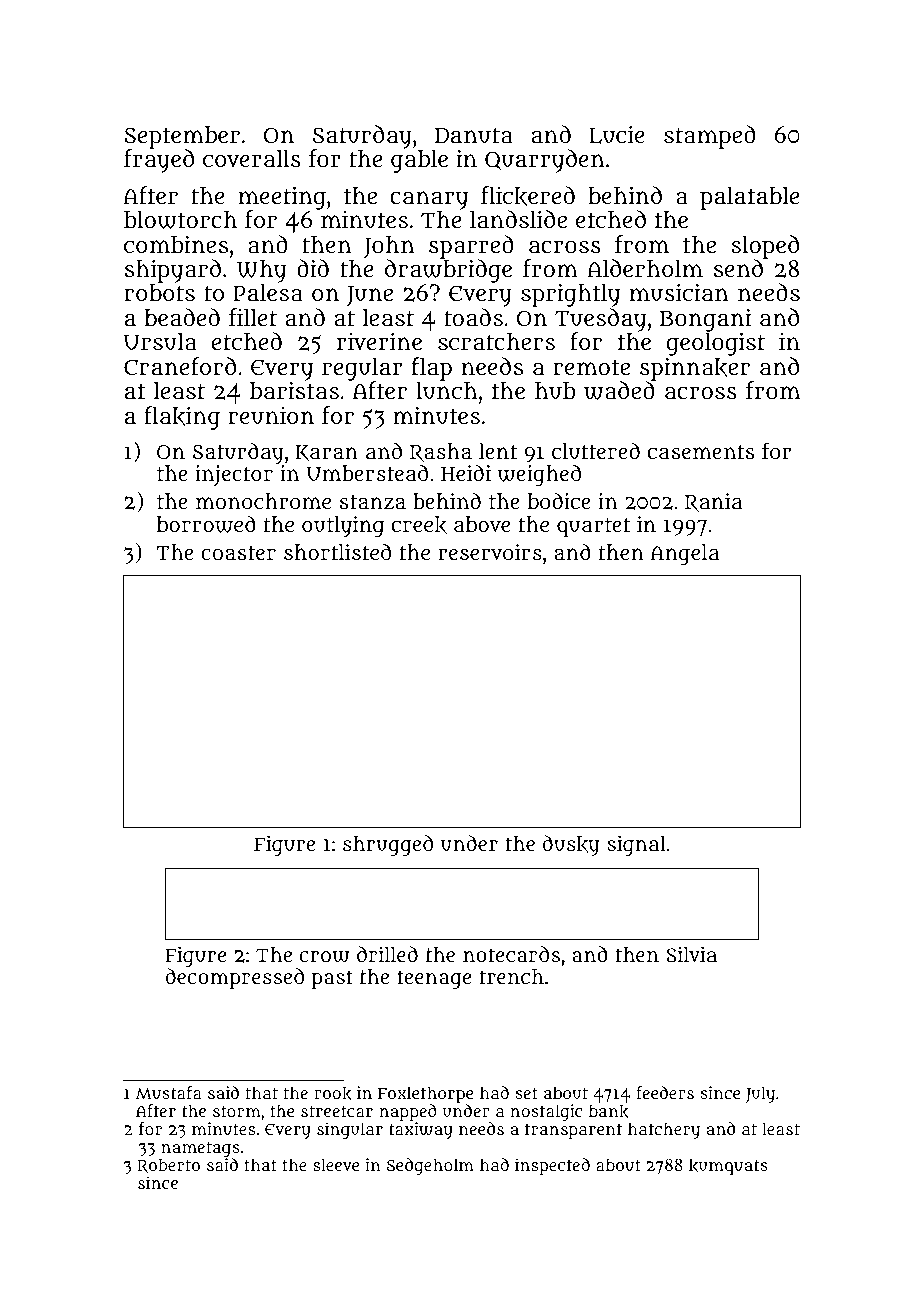 This screenshot has height=1308, width=924. What do you see at coordinates (728, 1166) in the screenshot?
I see `kumquats` at bounding box center [728, 1166].
